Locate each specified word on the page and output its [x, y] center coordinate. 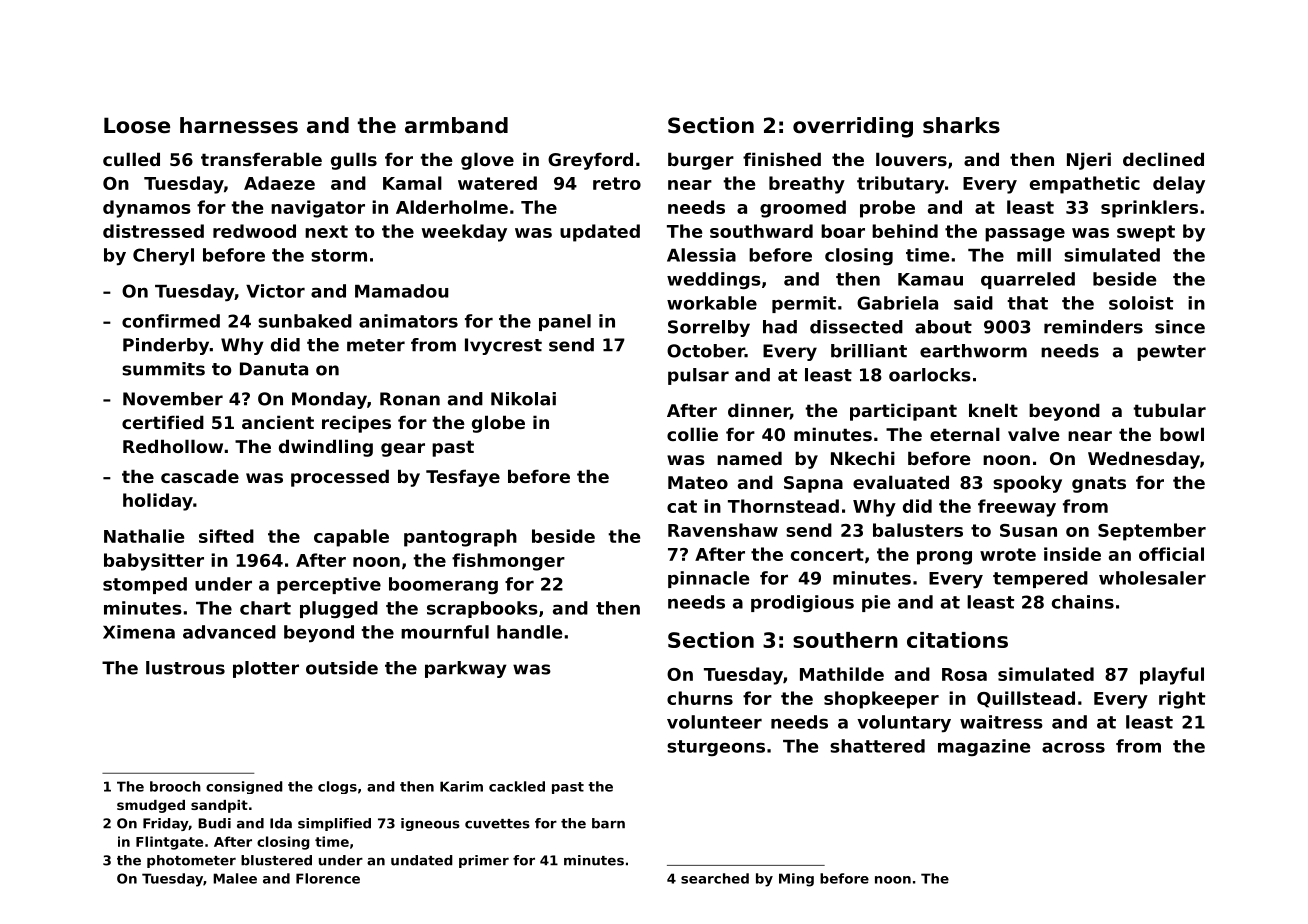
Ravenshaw [723, 530]
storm [339, 255]
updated [600, 233]
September [1152, 532]
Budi [214, 823]
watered [497, 183]
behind [905, 231]
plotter [266, 669]
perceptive [329, 585]
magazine [984, 747]
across [1073, 747]
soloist [1141, 303]
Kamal [412, 183]
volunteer [714, 722]
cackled [517, 786]
